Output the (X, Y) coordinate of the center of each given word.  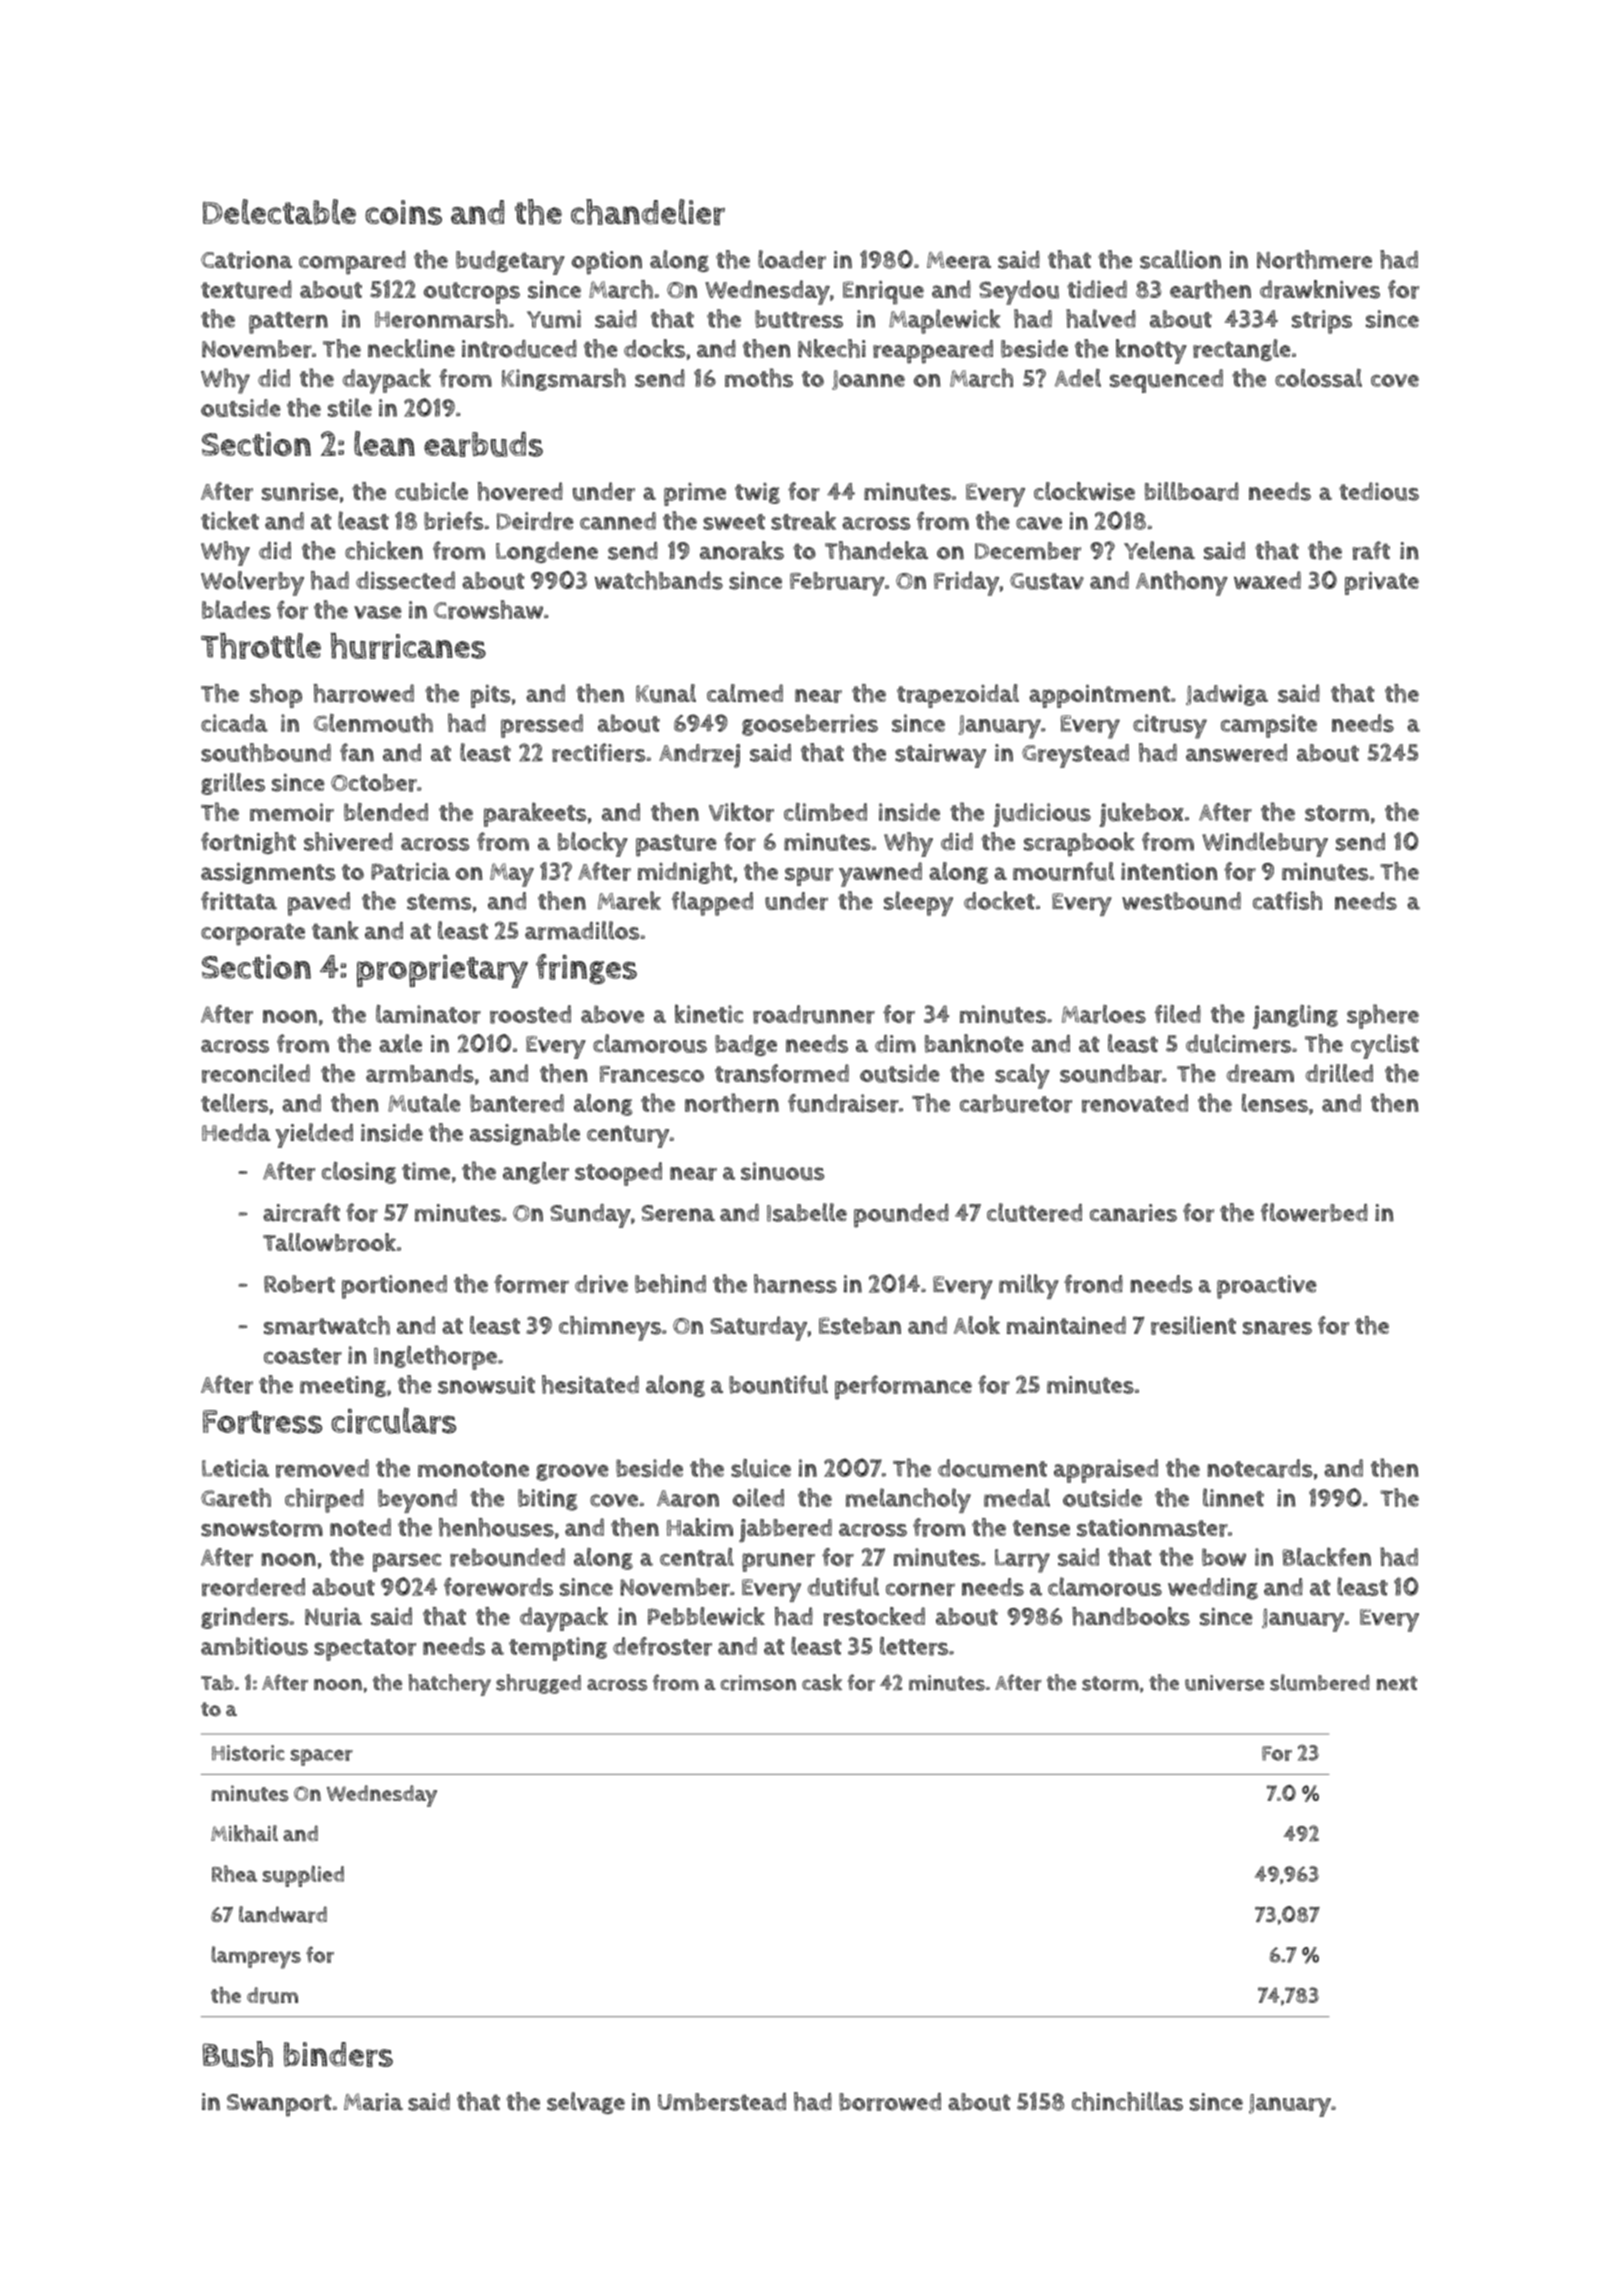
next (1397, 1683)
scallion (1180, 259)
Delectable (279, 212)
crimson (758, 1683)
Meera (959, 260)
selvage (586, 2103)
